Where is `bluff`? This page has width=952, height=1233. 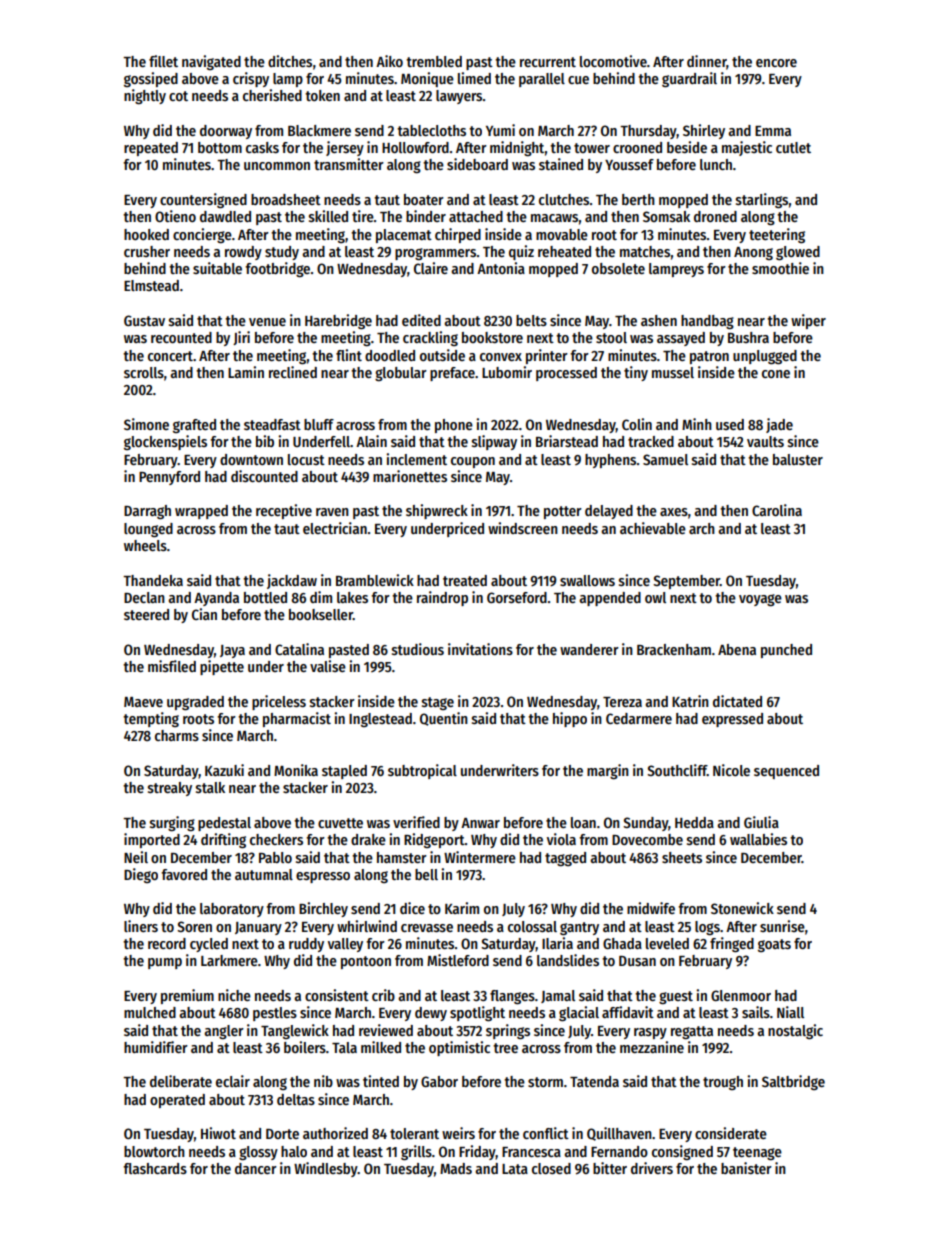
bluff is located at coordinates (319, 424).
